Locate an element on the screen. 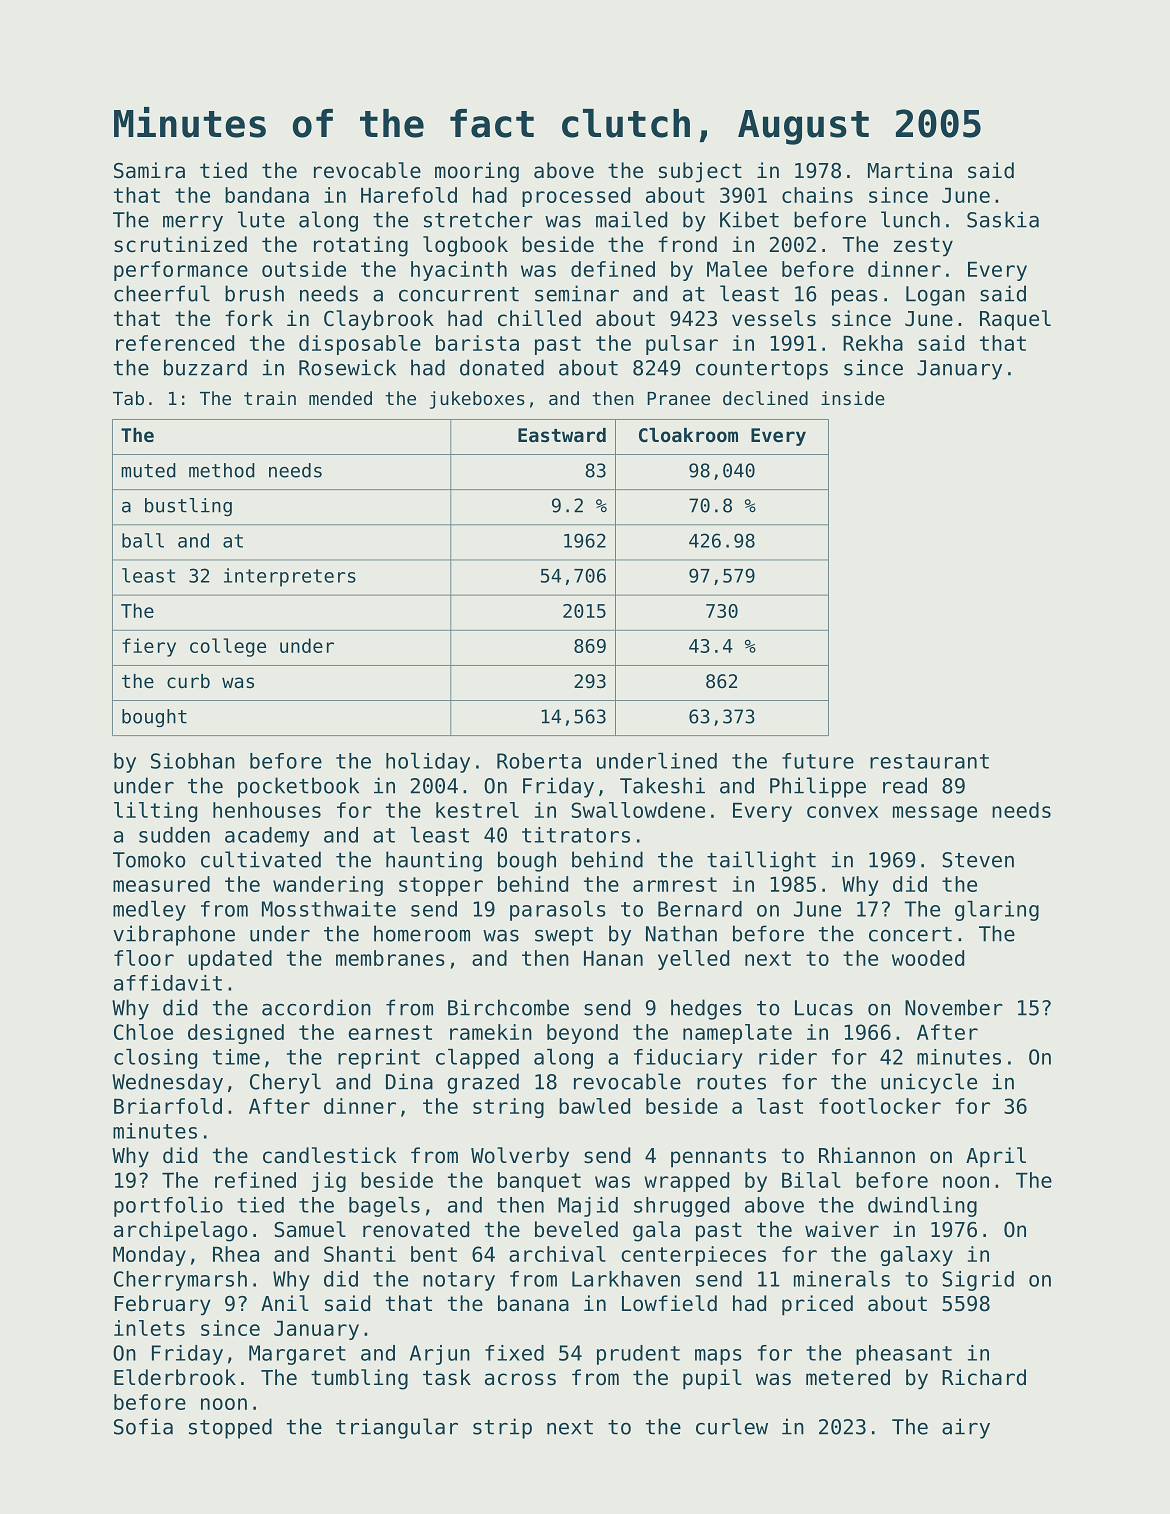 Image resolution: width=1170 pixels, height=1514 pixels. Takeshi is located at coordinates (662, 785).
